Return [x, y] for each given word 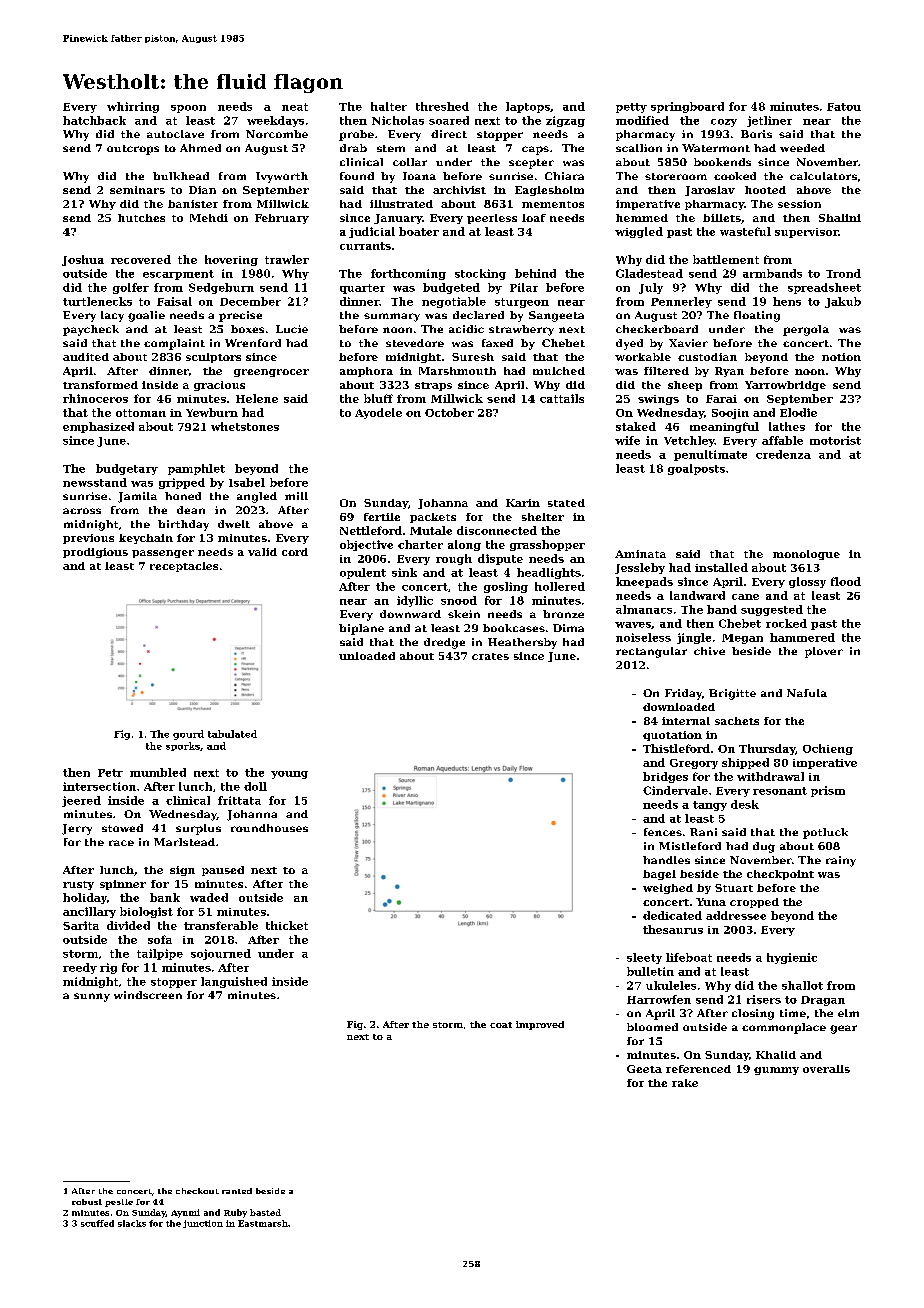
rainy [841, 861]
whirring [133, 107]
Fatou [844, 107]
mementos [553, 204]
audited [86, 357]
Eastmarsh [263, 1223]
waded [209, 897]
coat [501, 1025]
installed [721, 567]
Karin [523, 503]
